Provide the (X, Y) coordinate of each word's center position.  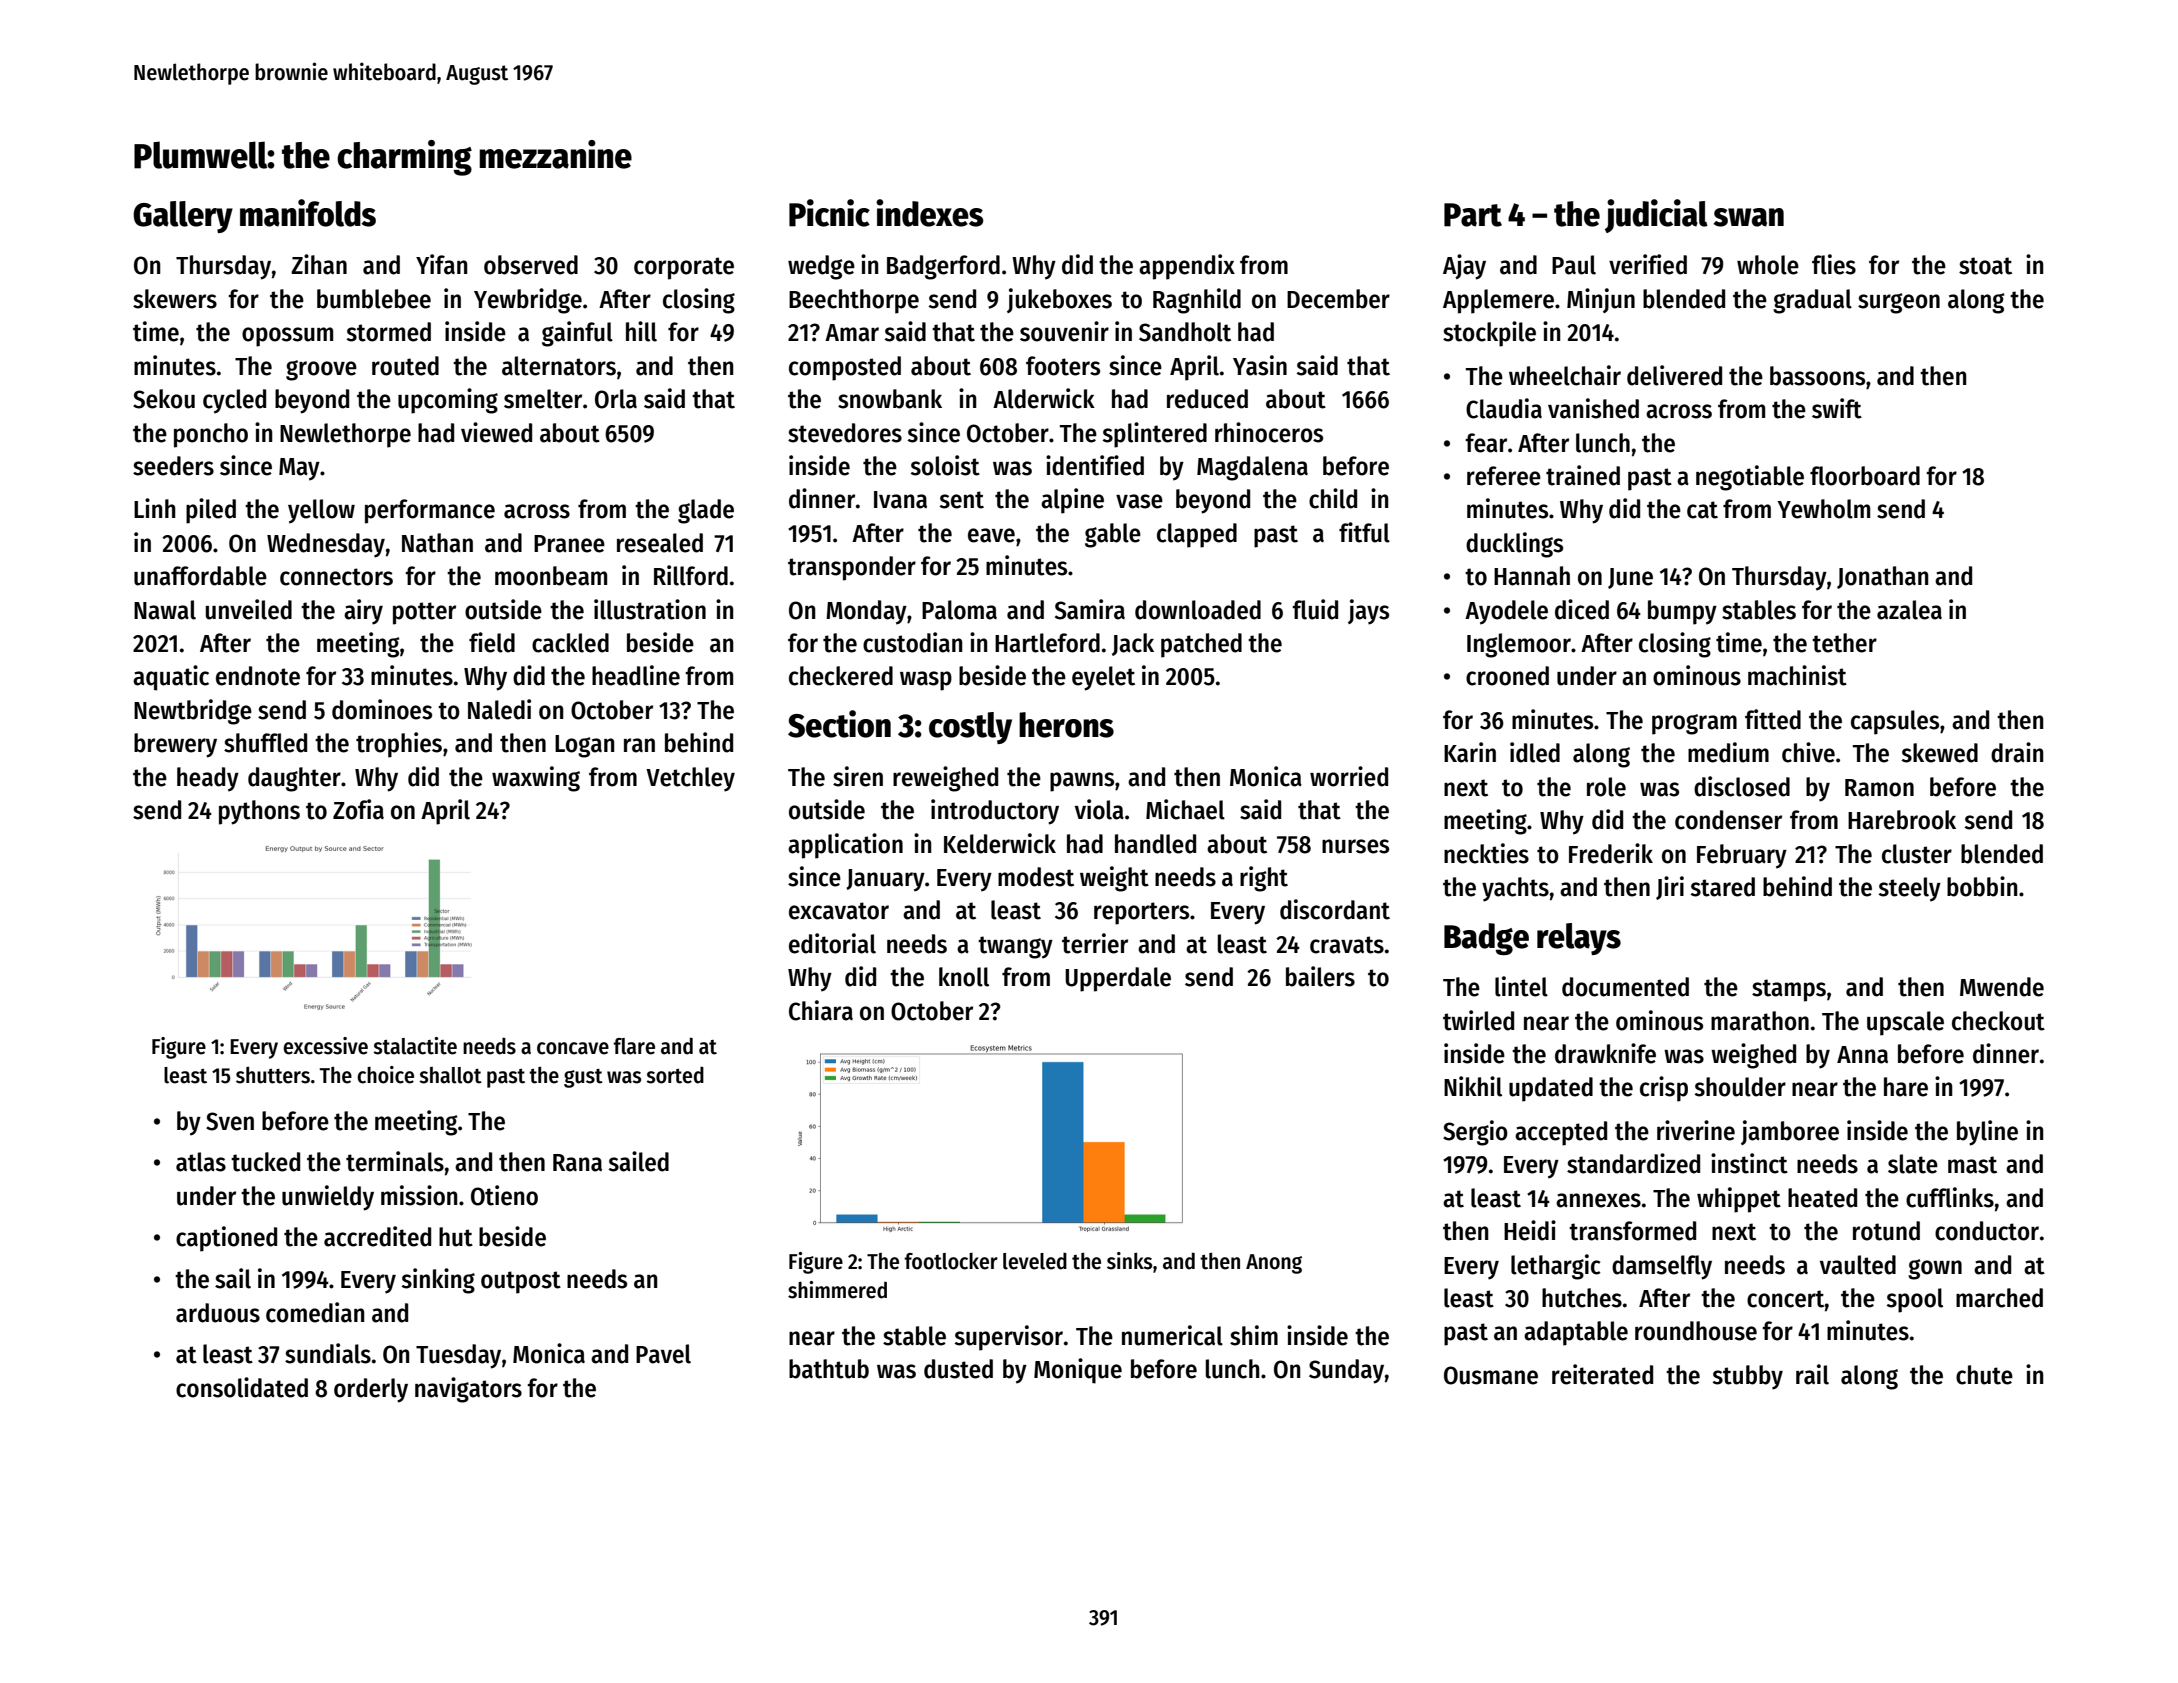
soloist (945, 465)
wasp (926, 681)
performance (430, 511)
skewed (1940, 753)
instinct (1749, 1163)
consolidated (242, 1387)
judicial (1656, 216)
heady (208, 779)
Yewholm (1823, 509)
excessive (325, 1046)
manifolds (308, 213)
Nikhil (1473, 1086)
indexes (930, 213)
